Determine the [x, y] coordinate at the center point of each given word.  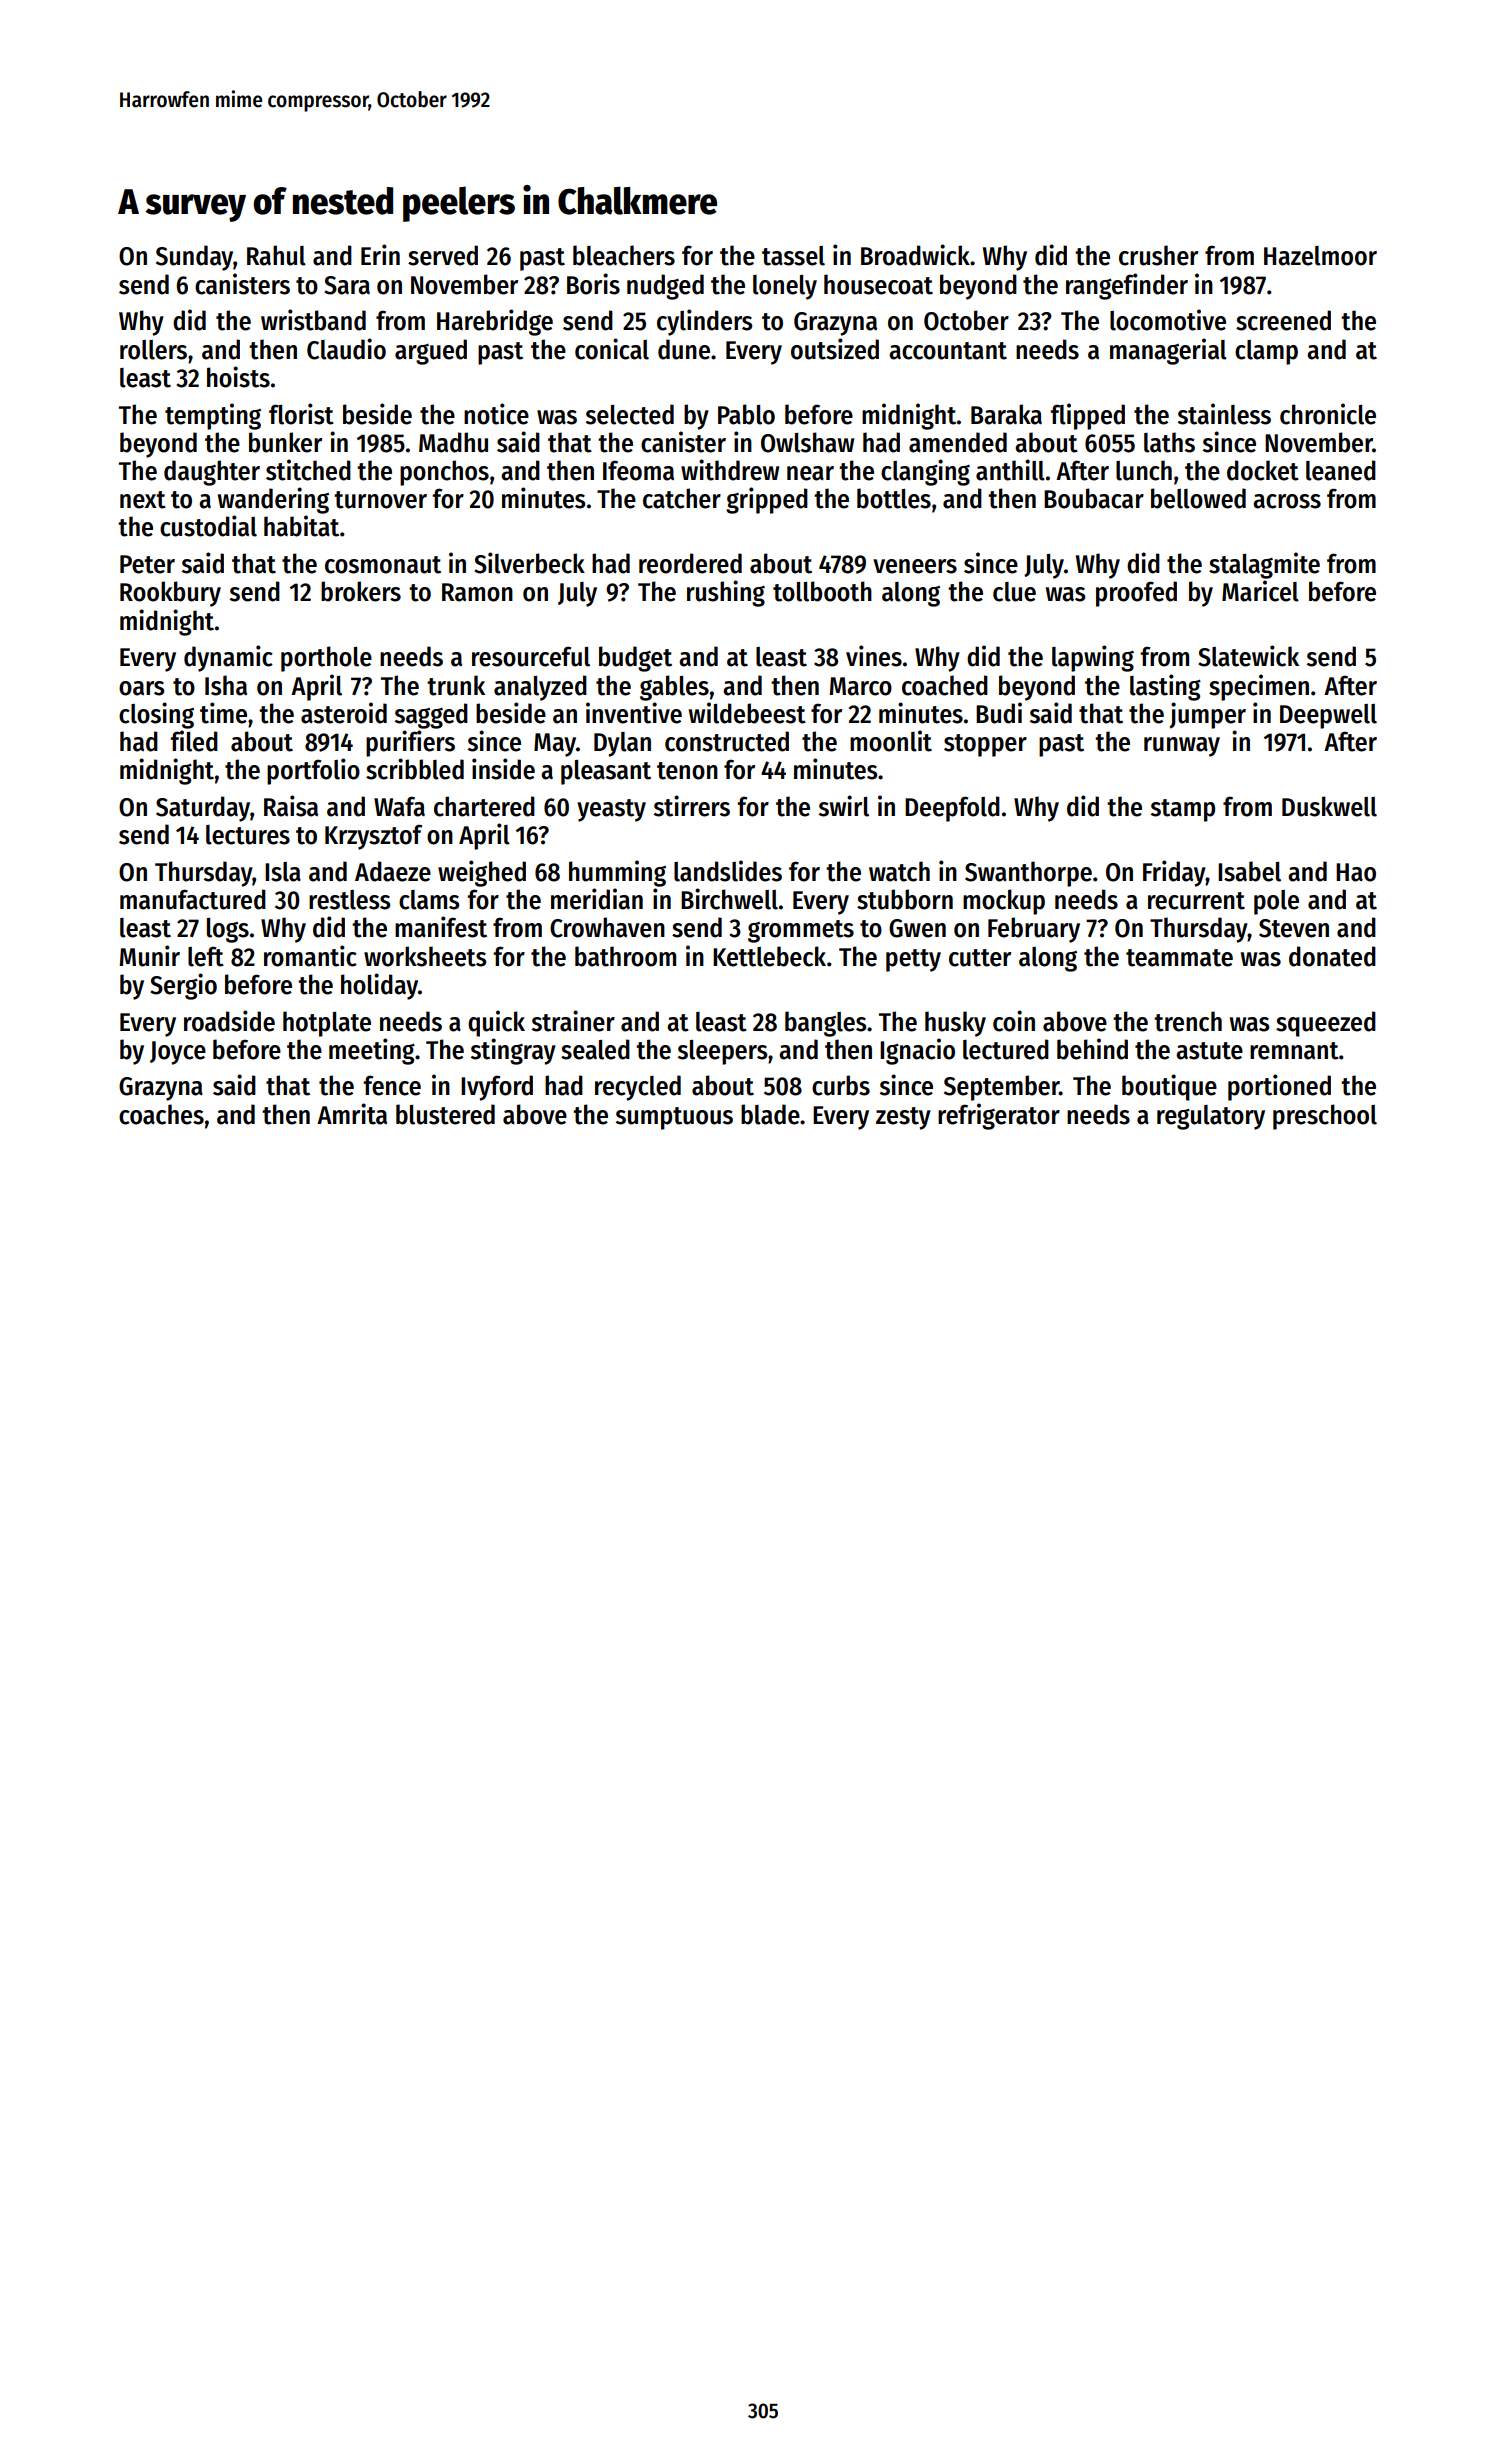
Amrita [352, 1114]
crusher [1158, 255]
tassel [793, 256]
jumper [1207, 715]
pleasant [606, 772]
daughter [212, 473]
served [443, 255]
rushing [726, 593]
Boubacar [1094, 498]
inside [503, 769]
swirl [844, 806]
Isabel [1249, 871]
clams [429, 900]
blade [770, 1114]
